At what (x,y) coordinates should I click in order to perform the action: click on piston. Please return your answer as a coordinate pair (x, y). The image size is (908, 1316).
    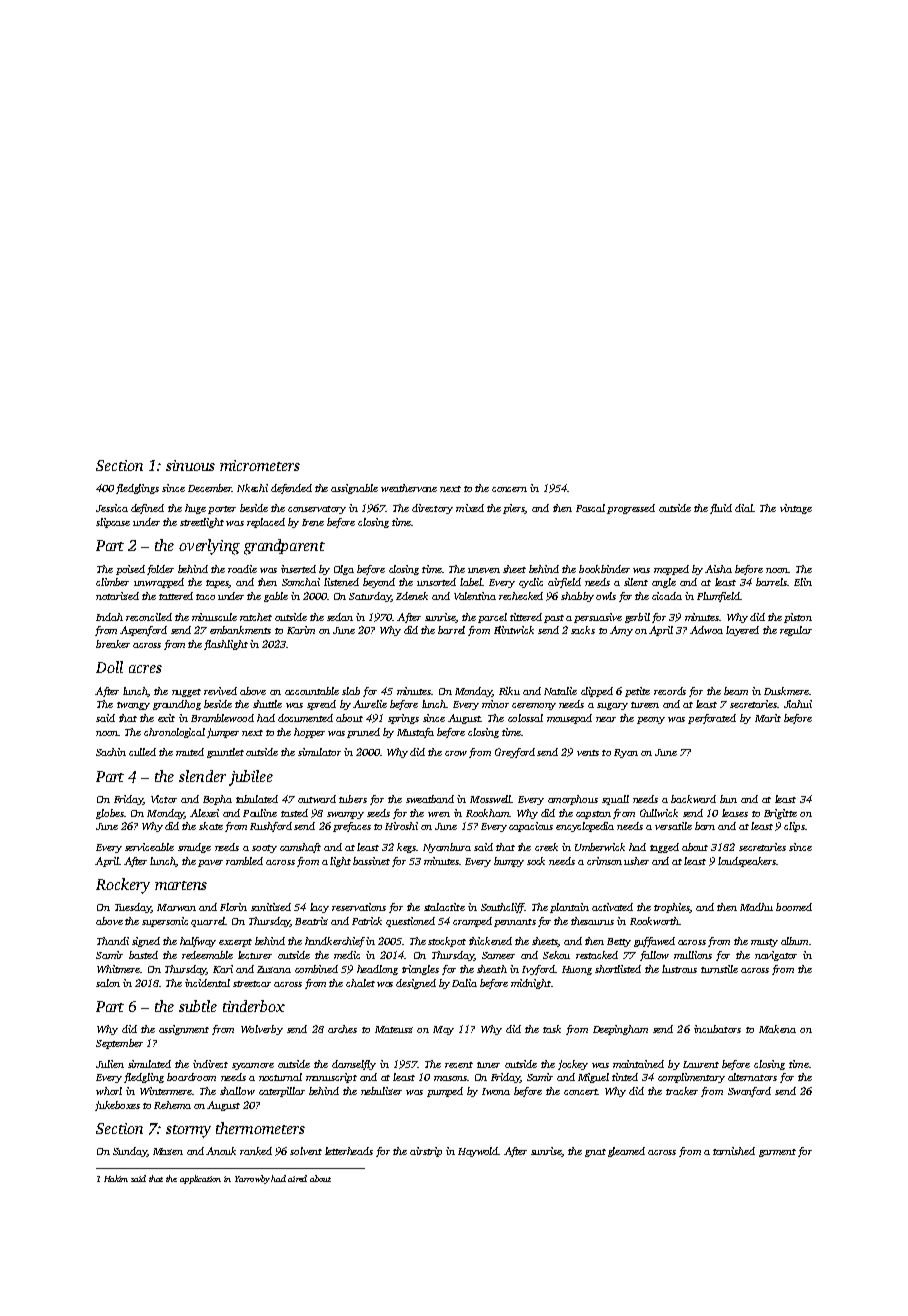
    Looking at the image, I should click on (798, 618).
